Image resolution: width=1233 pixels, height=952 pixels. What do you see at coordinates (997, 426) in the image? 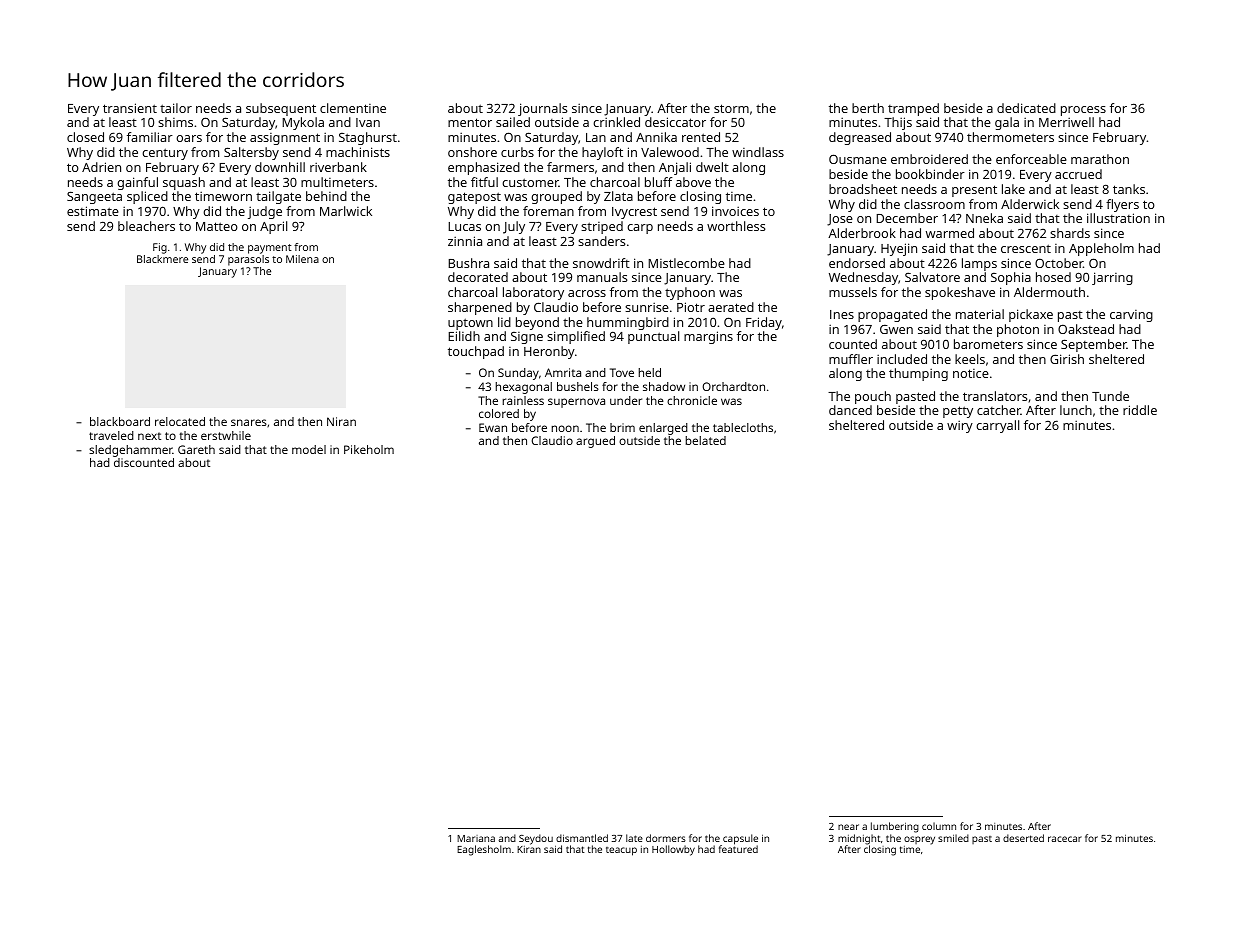
I see `carryall` at bounding box center [997, 426].
